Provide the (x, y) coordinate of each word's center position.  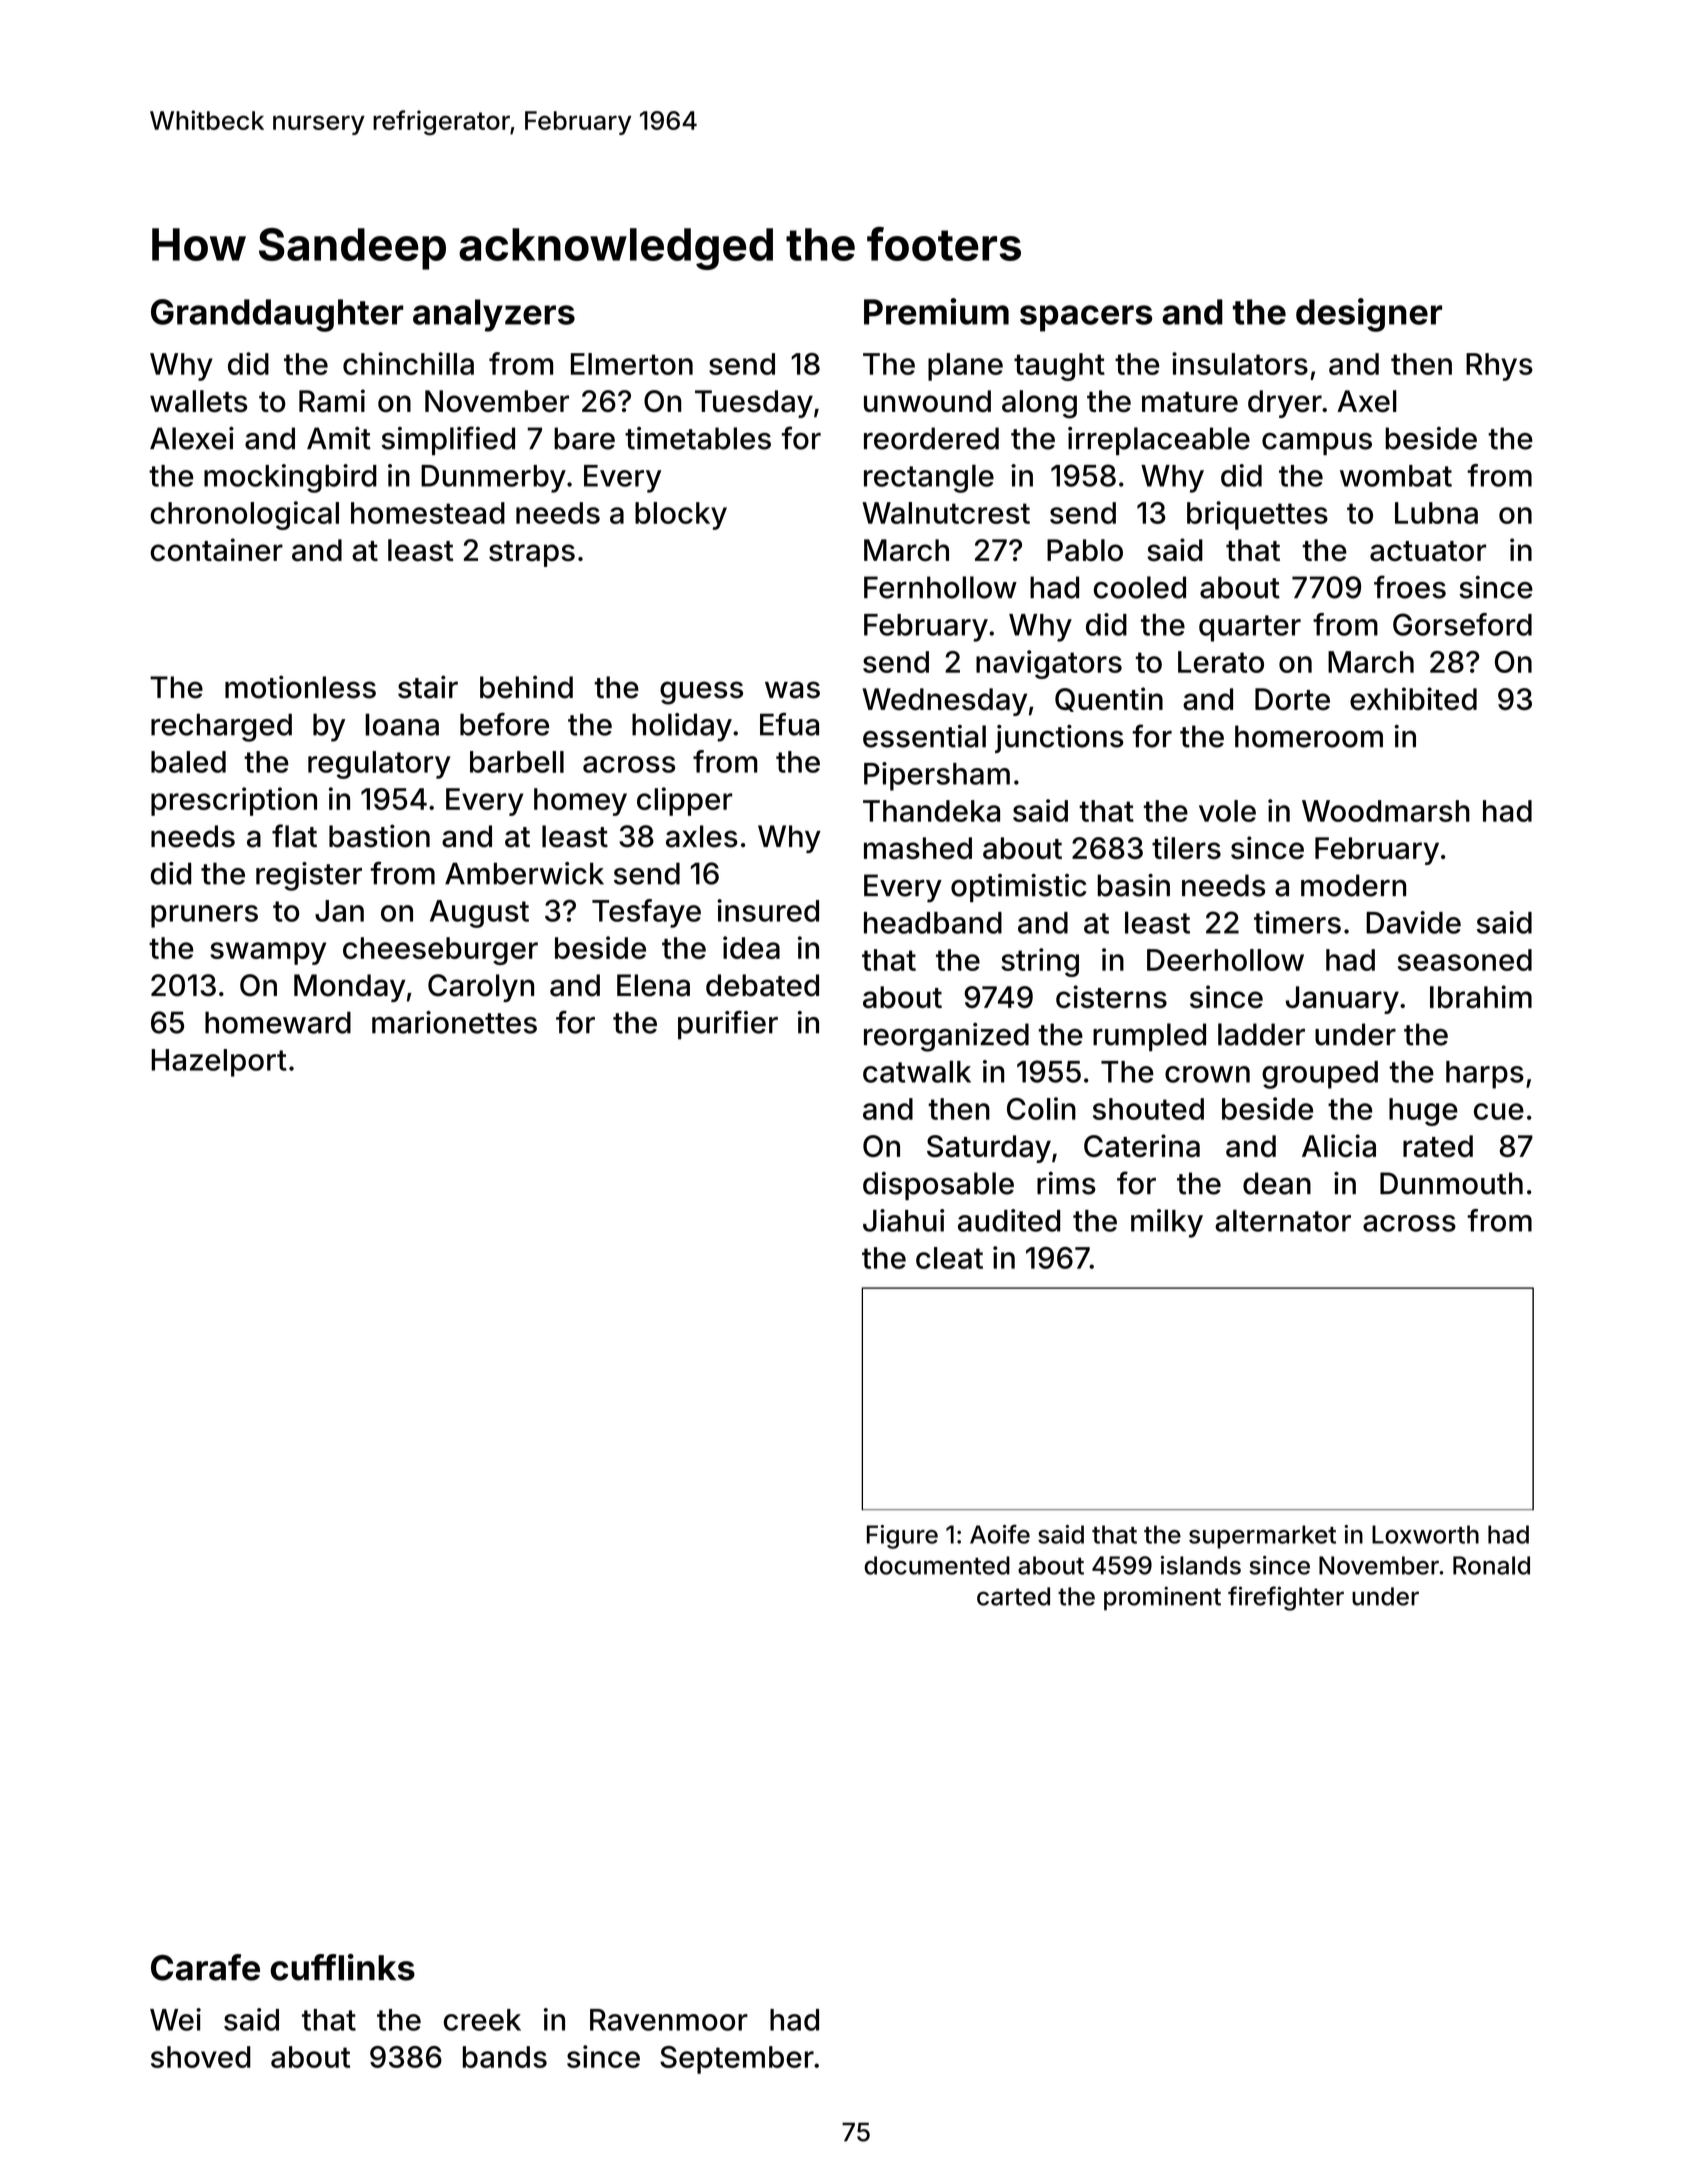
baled (188, 762)
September (737, 2060)
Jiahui (903, 1220)
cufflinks (342, 1967)
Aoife (1000, 1534)
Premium (936, 311)
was (792, 690)
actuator (1428, 551)
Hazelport (219, 1063)
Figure (902, 1537)
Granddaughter (277, 315)
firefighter (1286, 1598)
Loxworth (1425, 1534)
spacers (1086, 318)
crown (1207, 1074)
